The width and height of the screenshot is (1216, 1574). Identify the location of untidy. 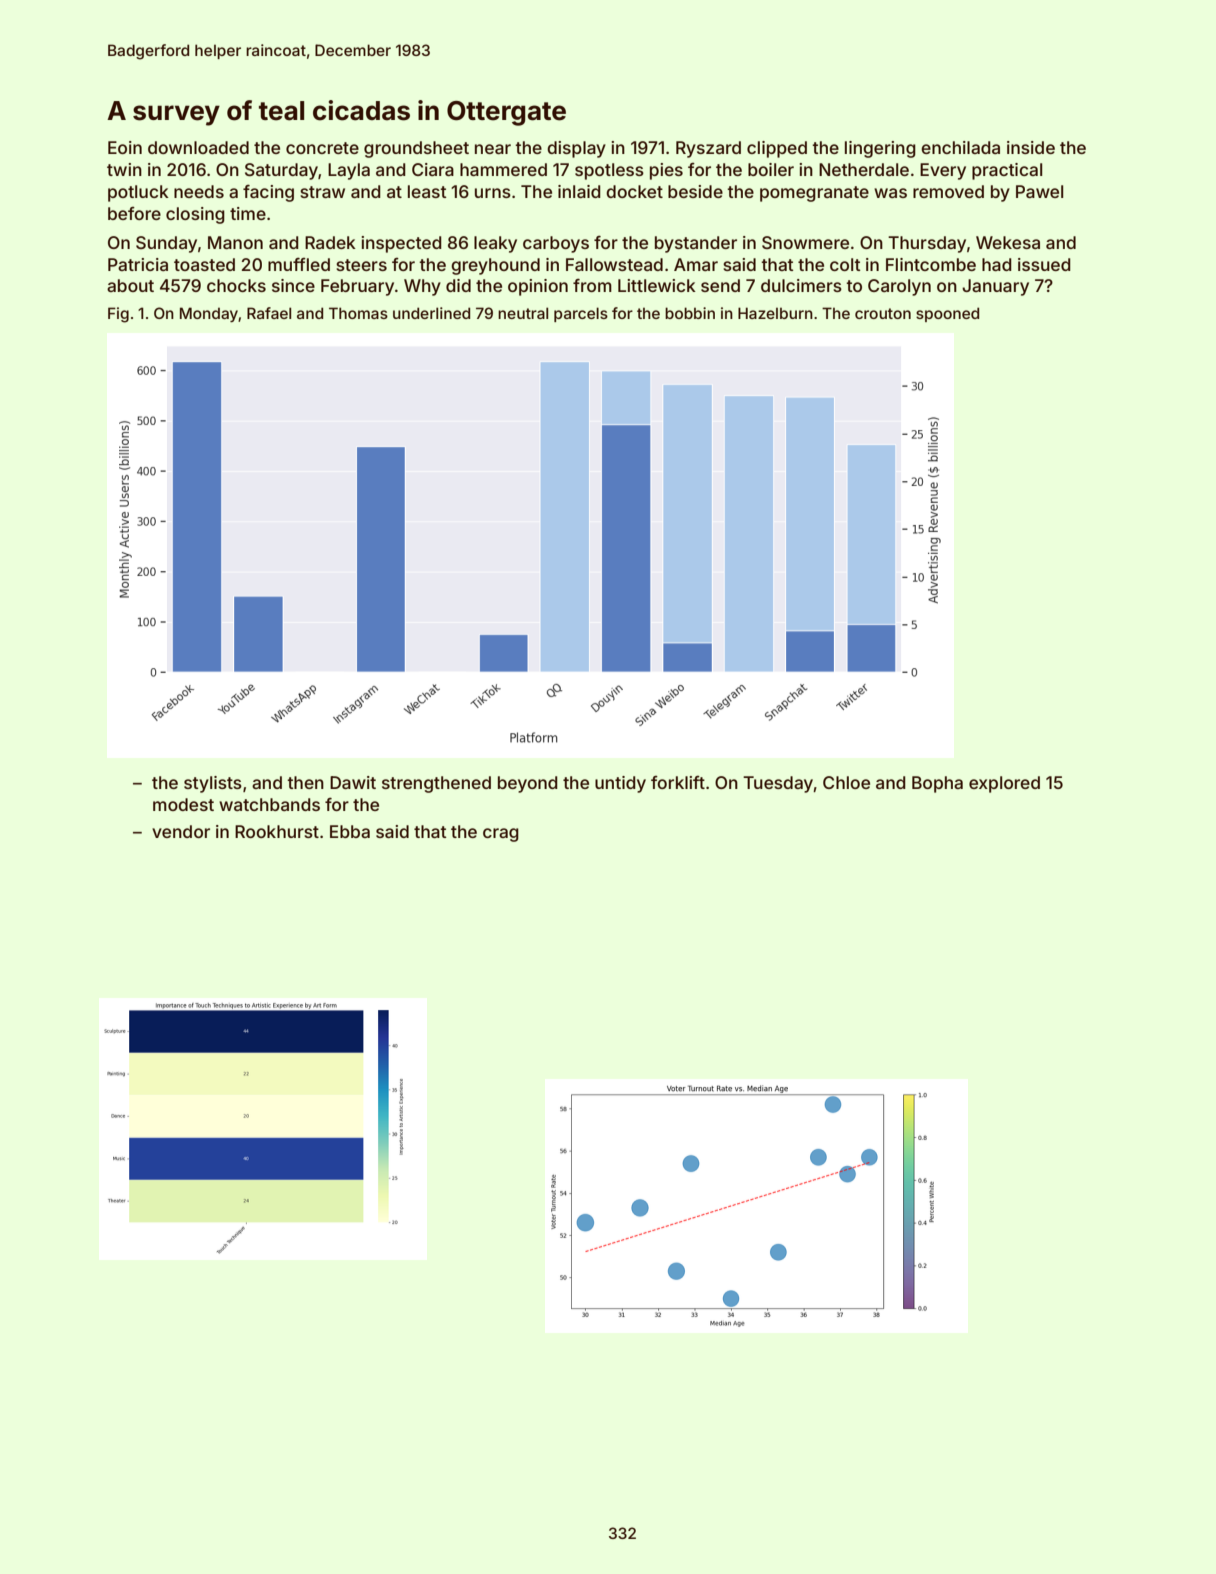
(620, 784).
